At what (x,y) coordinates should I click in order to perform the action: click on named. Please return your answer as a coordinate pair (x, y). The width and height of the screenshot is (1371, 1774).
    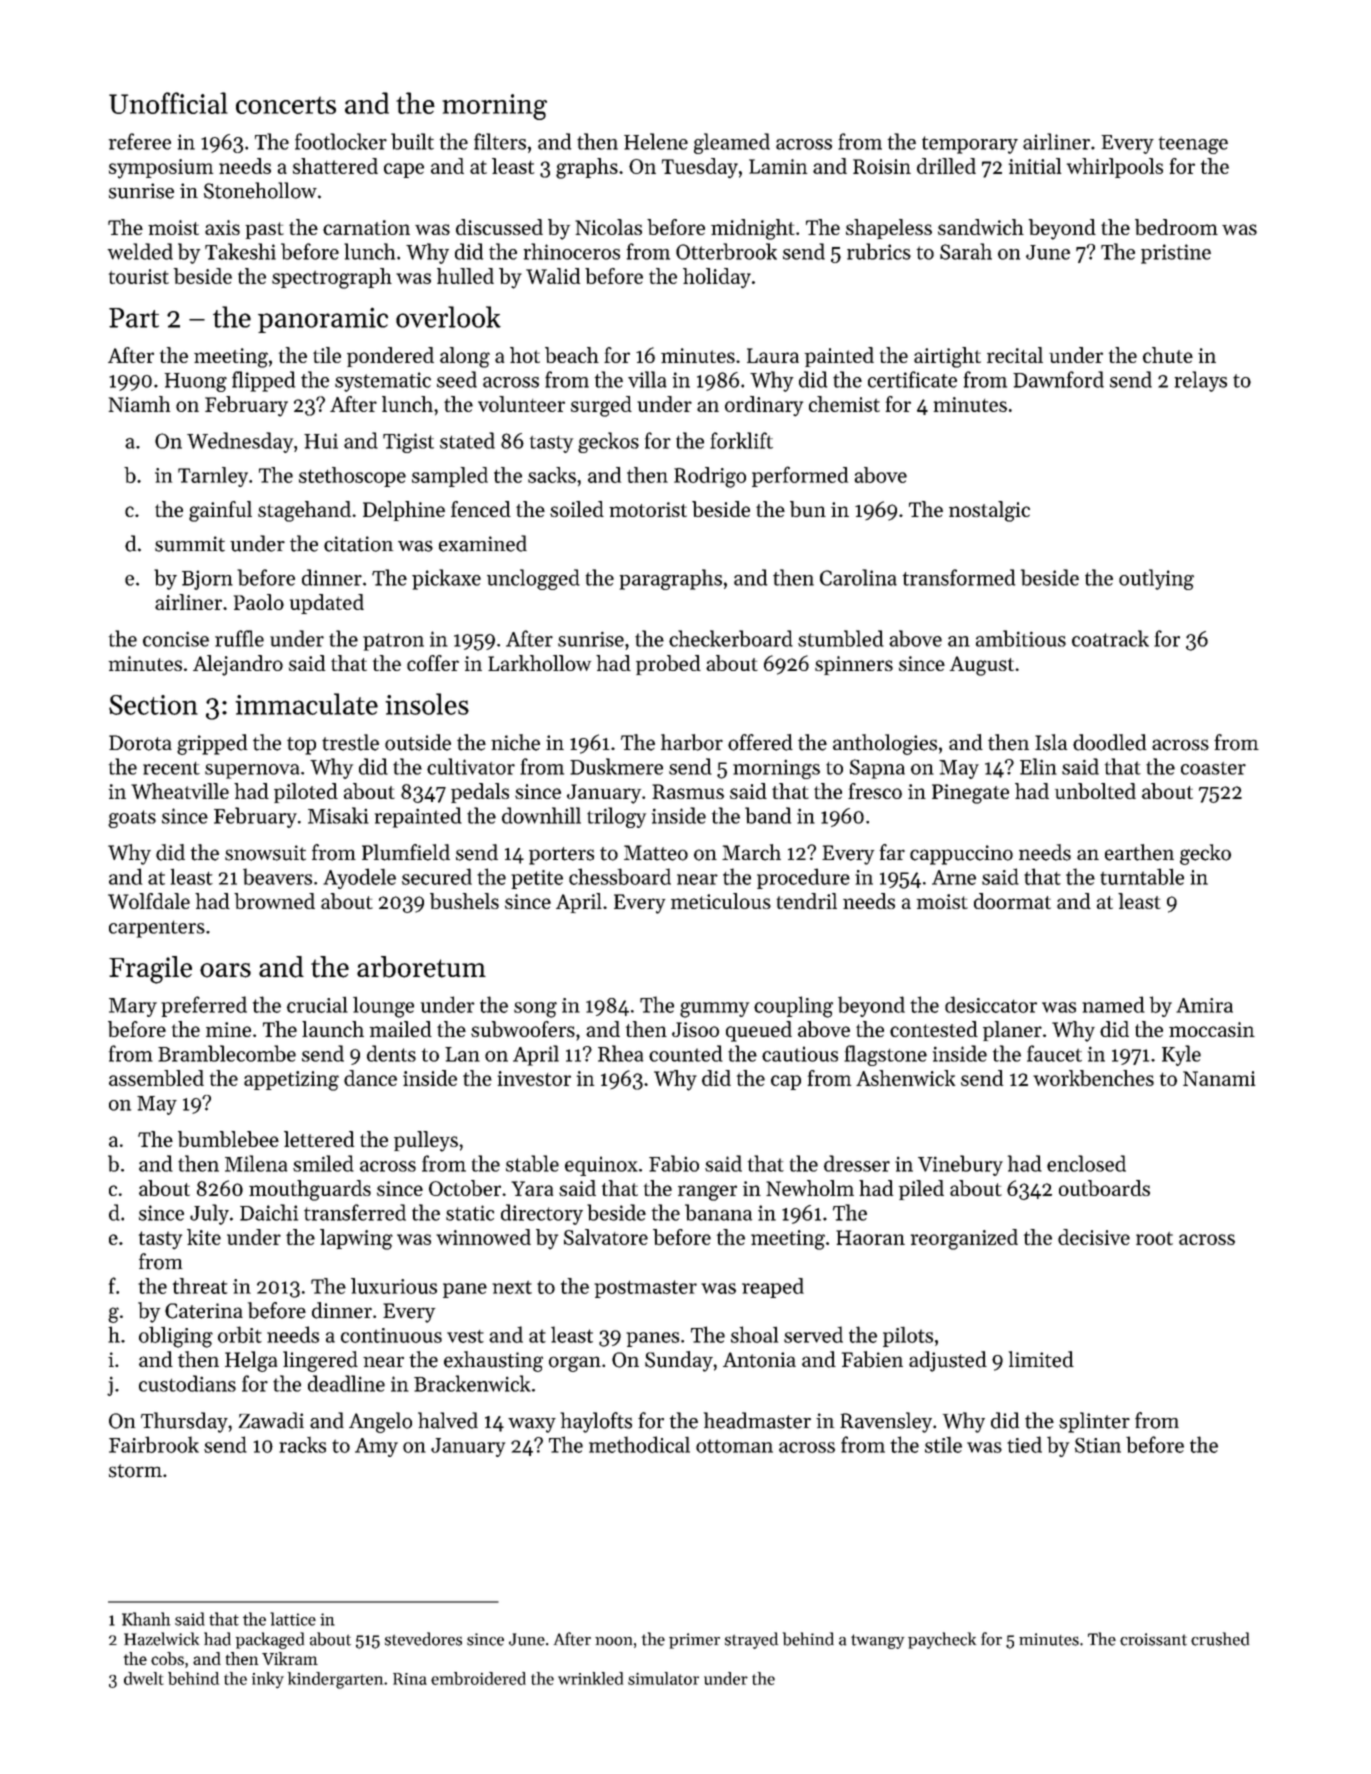
    Looking at the image, I should click on (1113, 1004).
